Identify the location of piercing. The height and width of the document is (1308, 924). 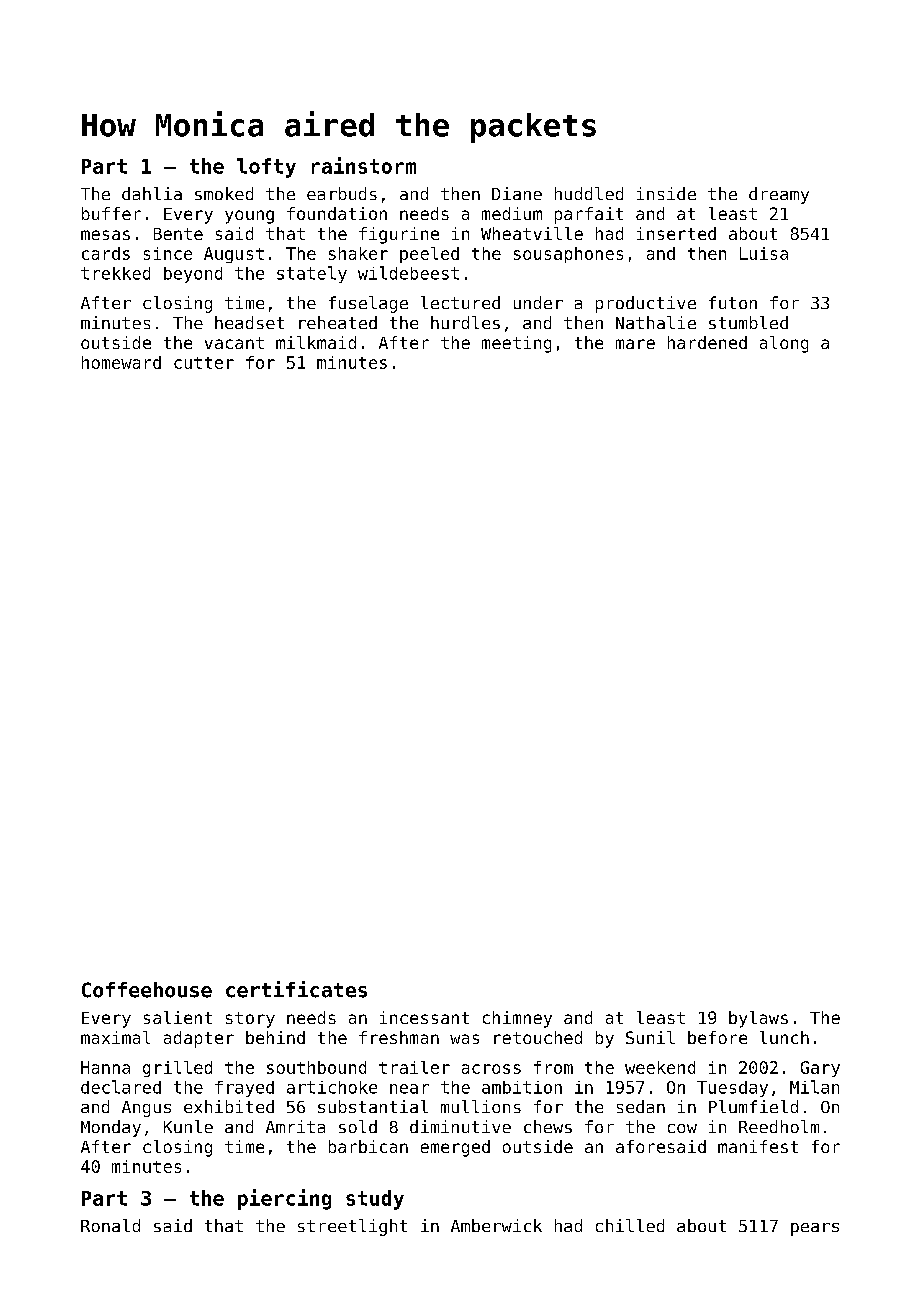
(284, 1199).
